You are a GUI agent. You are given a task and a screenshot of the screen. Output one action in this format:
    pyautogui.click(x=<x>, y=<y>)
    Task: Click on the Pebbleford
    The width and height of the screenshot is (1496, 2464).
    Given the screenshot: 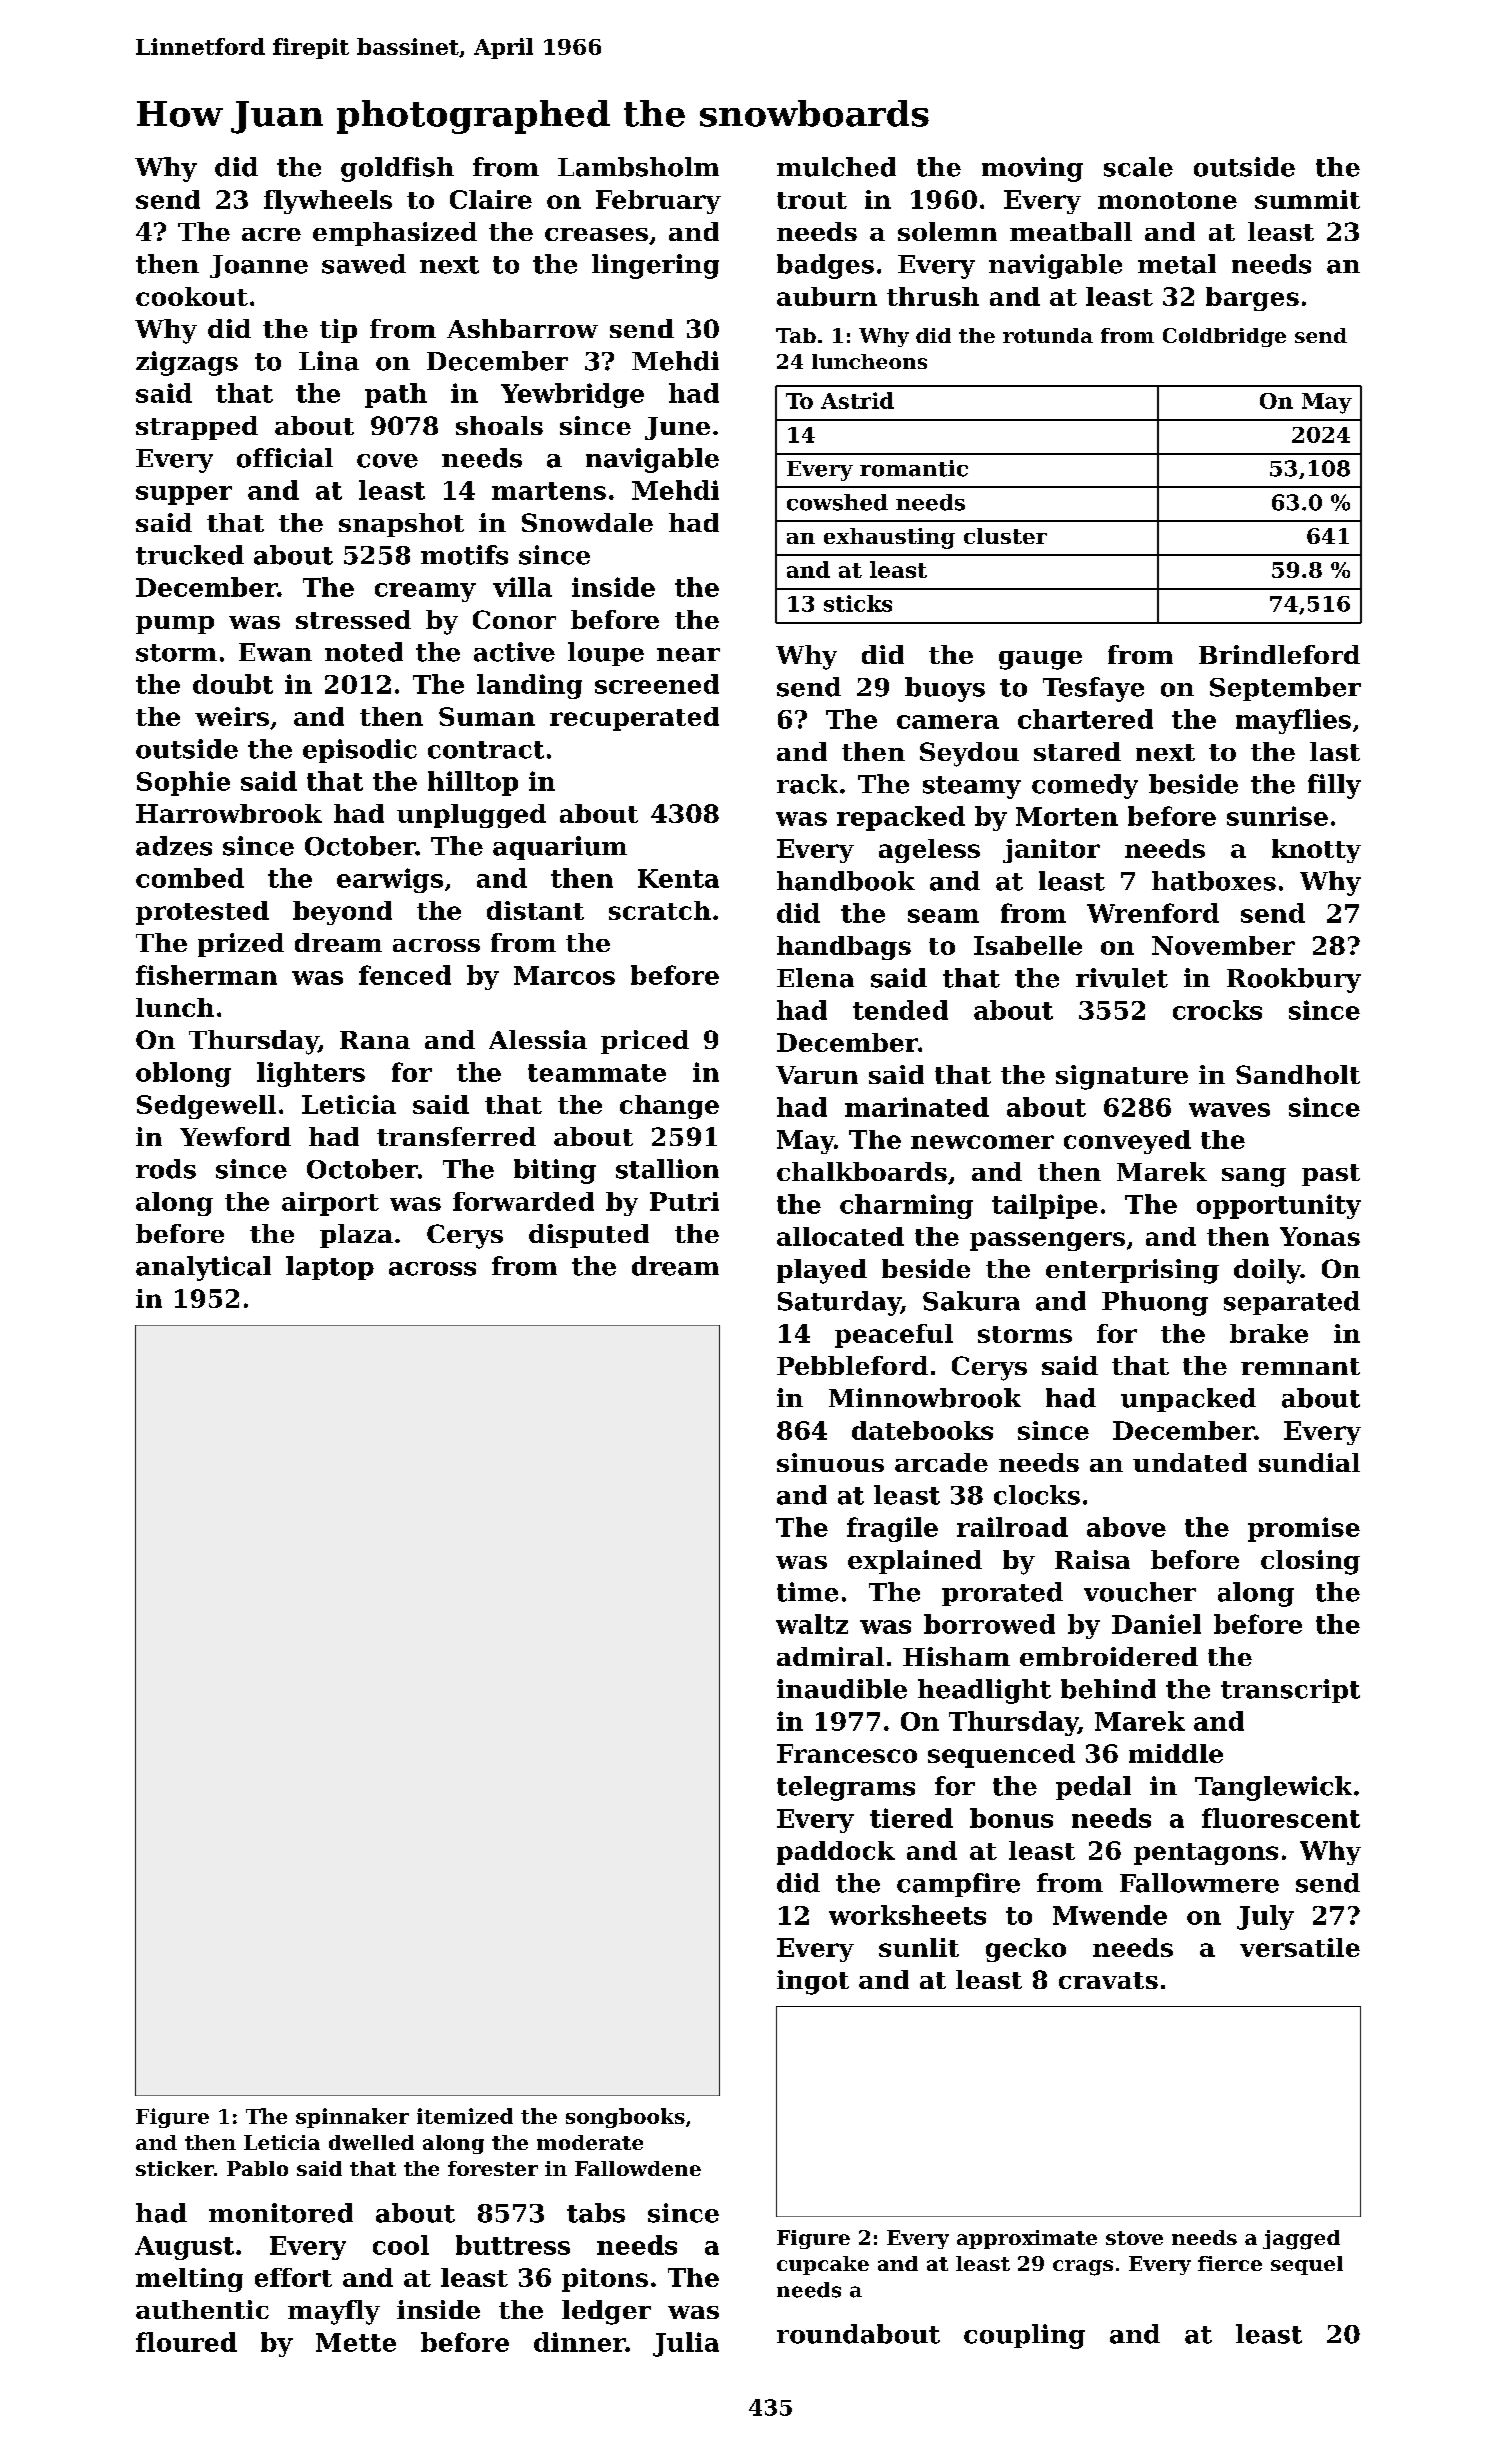 What is the action you would take?
    pyautogui.click(x=852, y=1365)
